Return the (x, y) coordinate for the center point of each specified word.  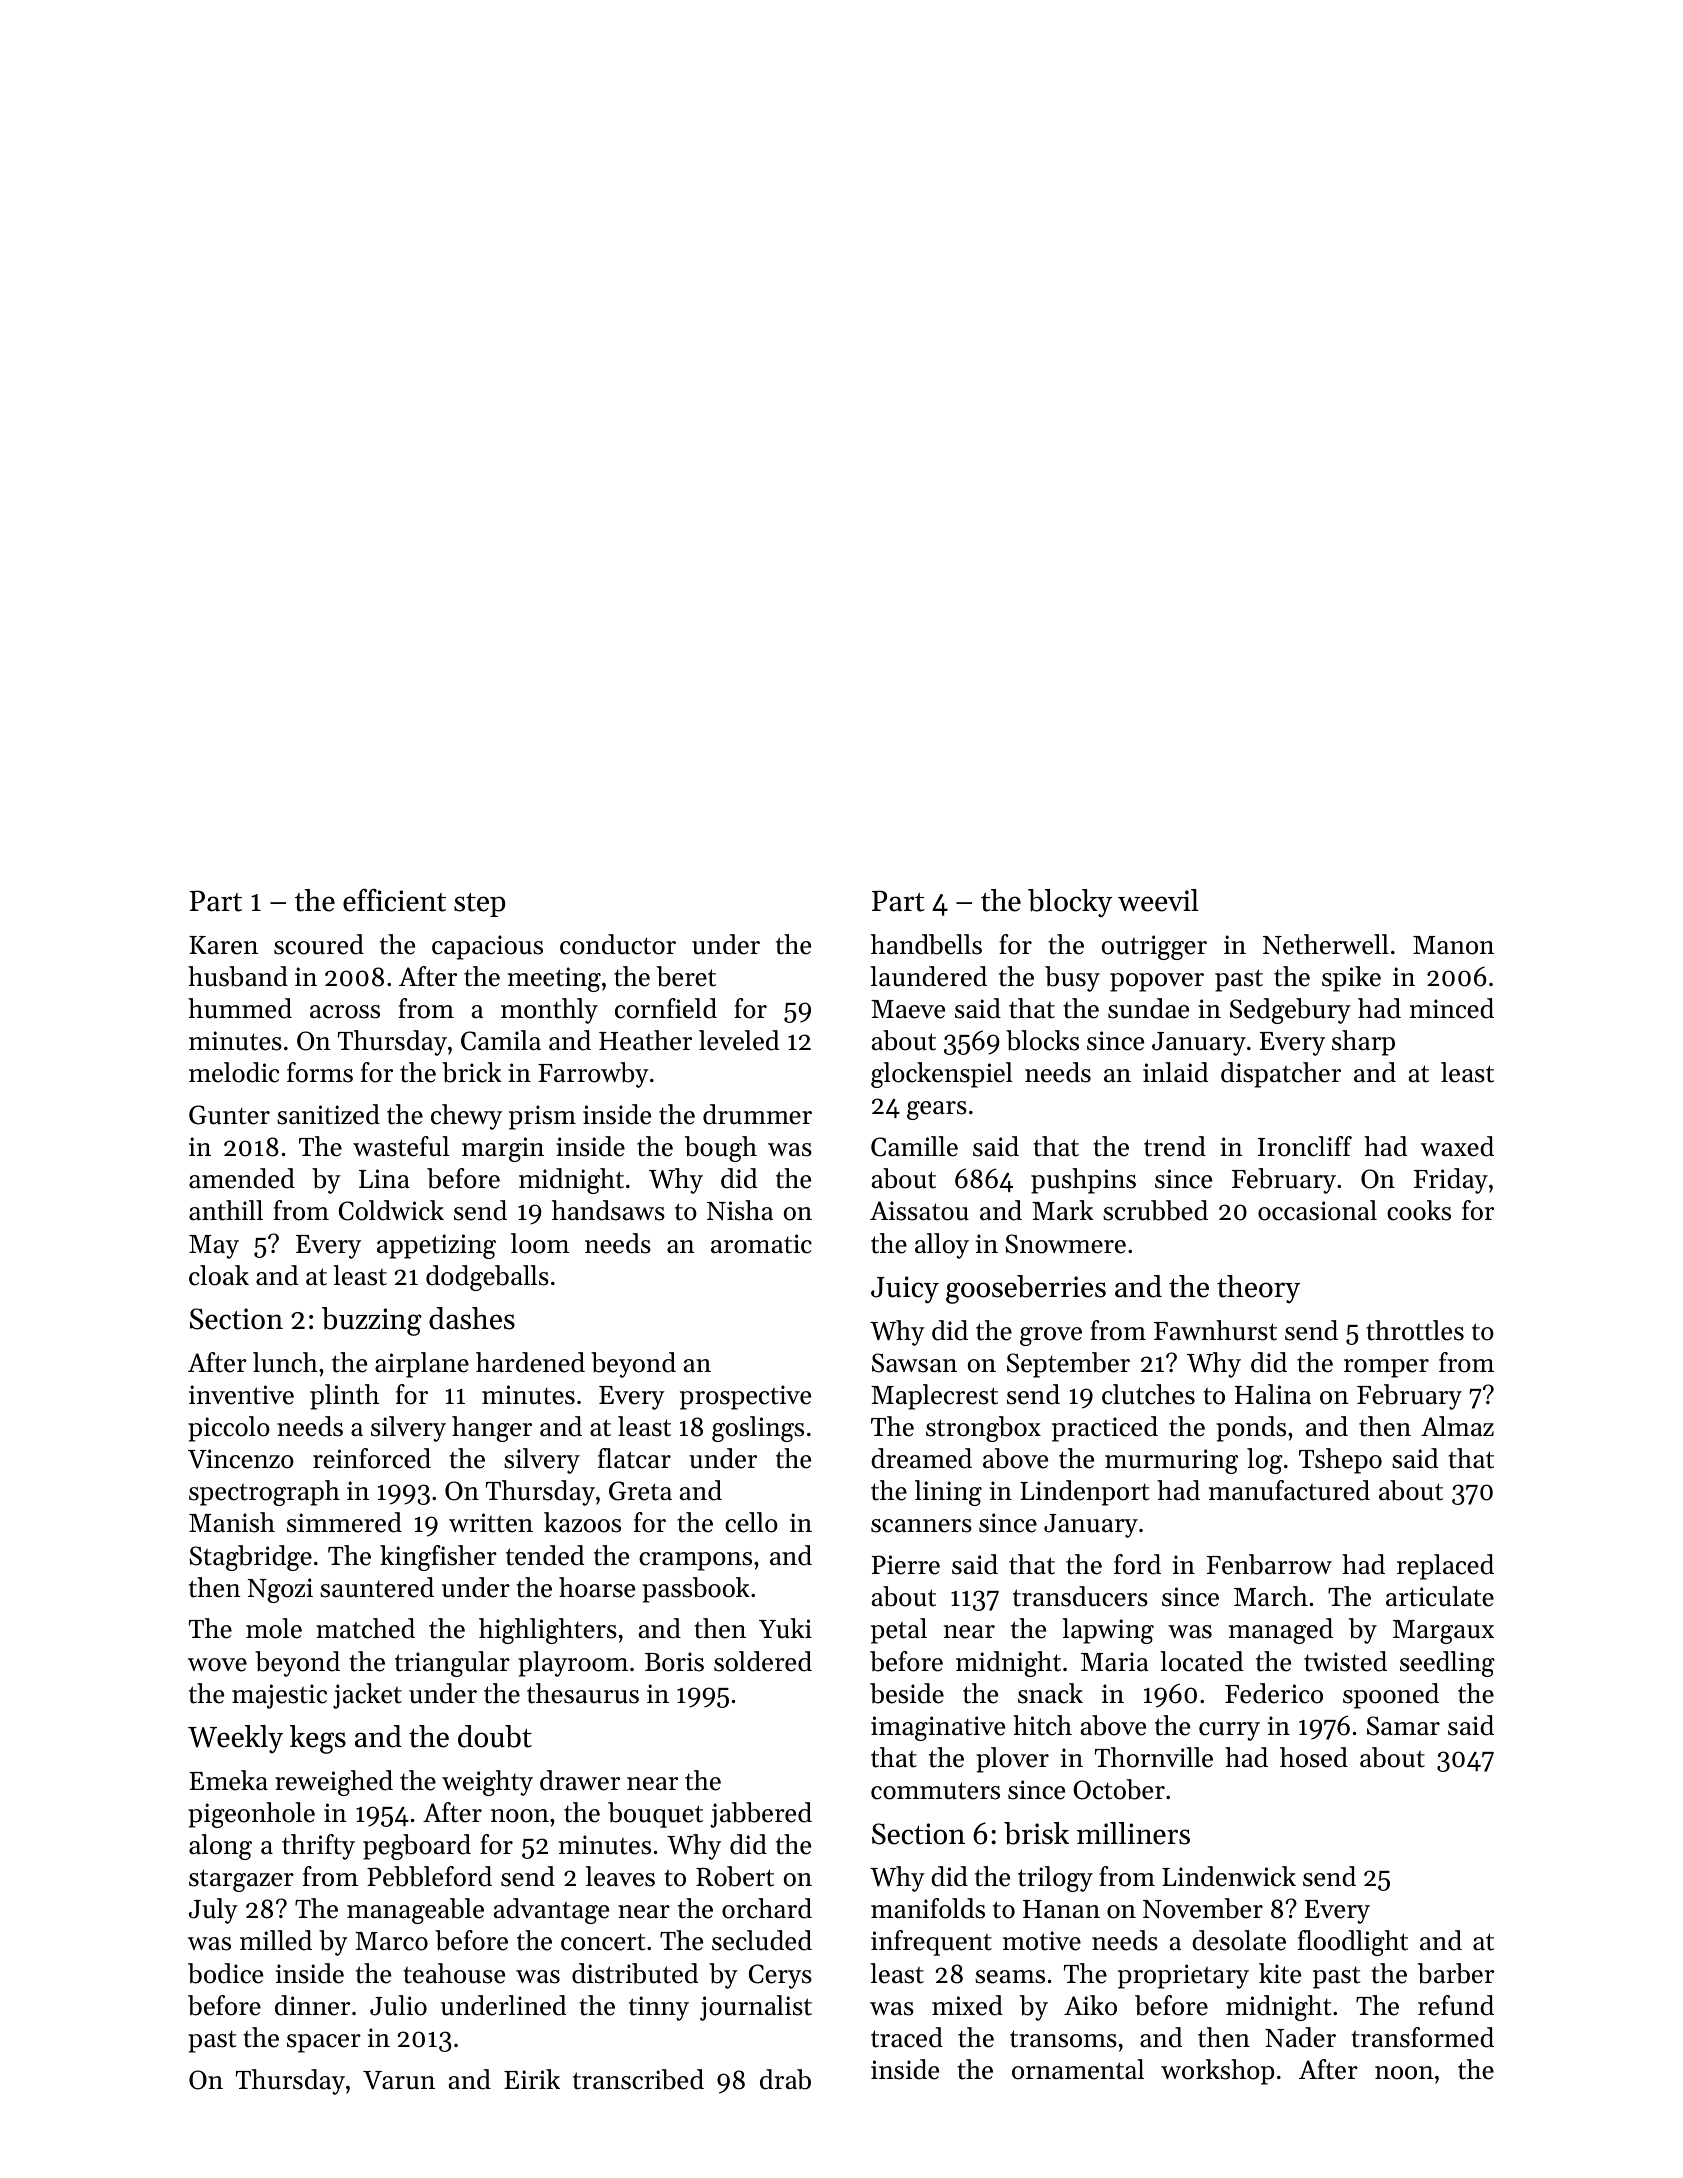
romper (1386, 1368)
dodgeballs (487, 1278)
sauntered (377, 1587)
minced (1452, 1008)
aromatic (761, 1244)
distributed (635, 1973)
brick (471, 1072)
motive (1042, 1941)
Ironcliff (1305, 1146)
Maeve (908, 1009)
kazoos (582, 1522)
